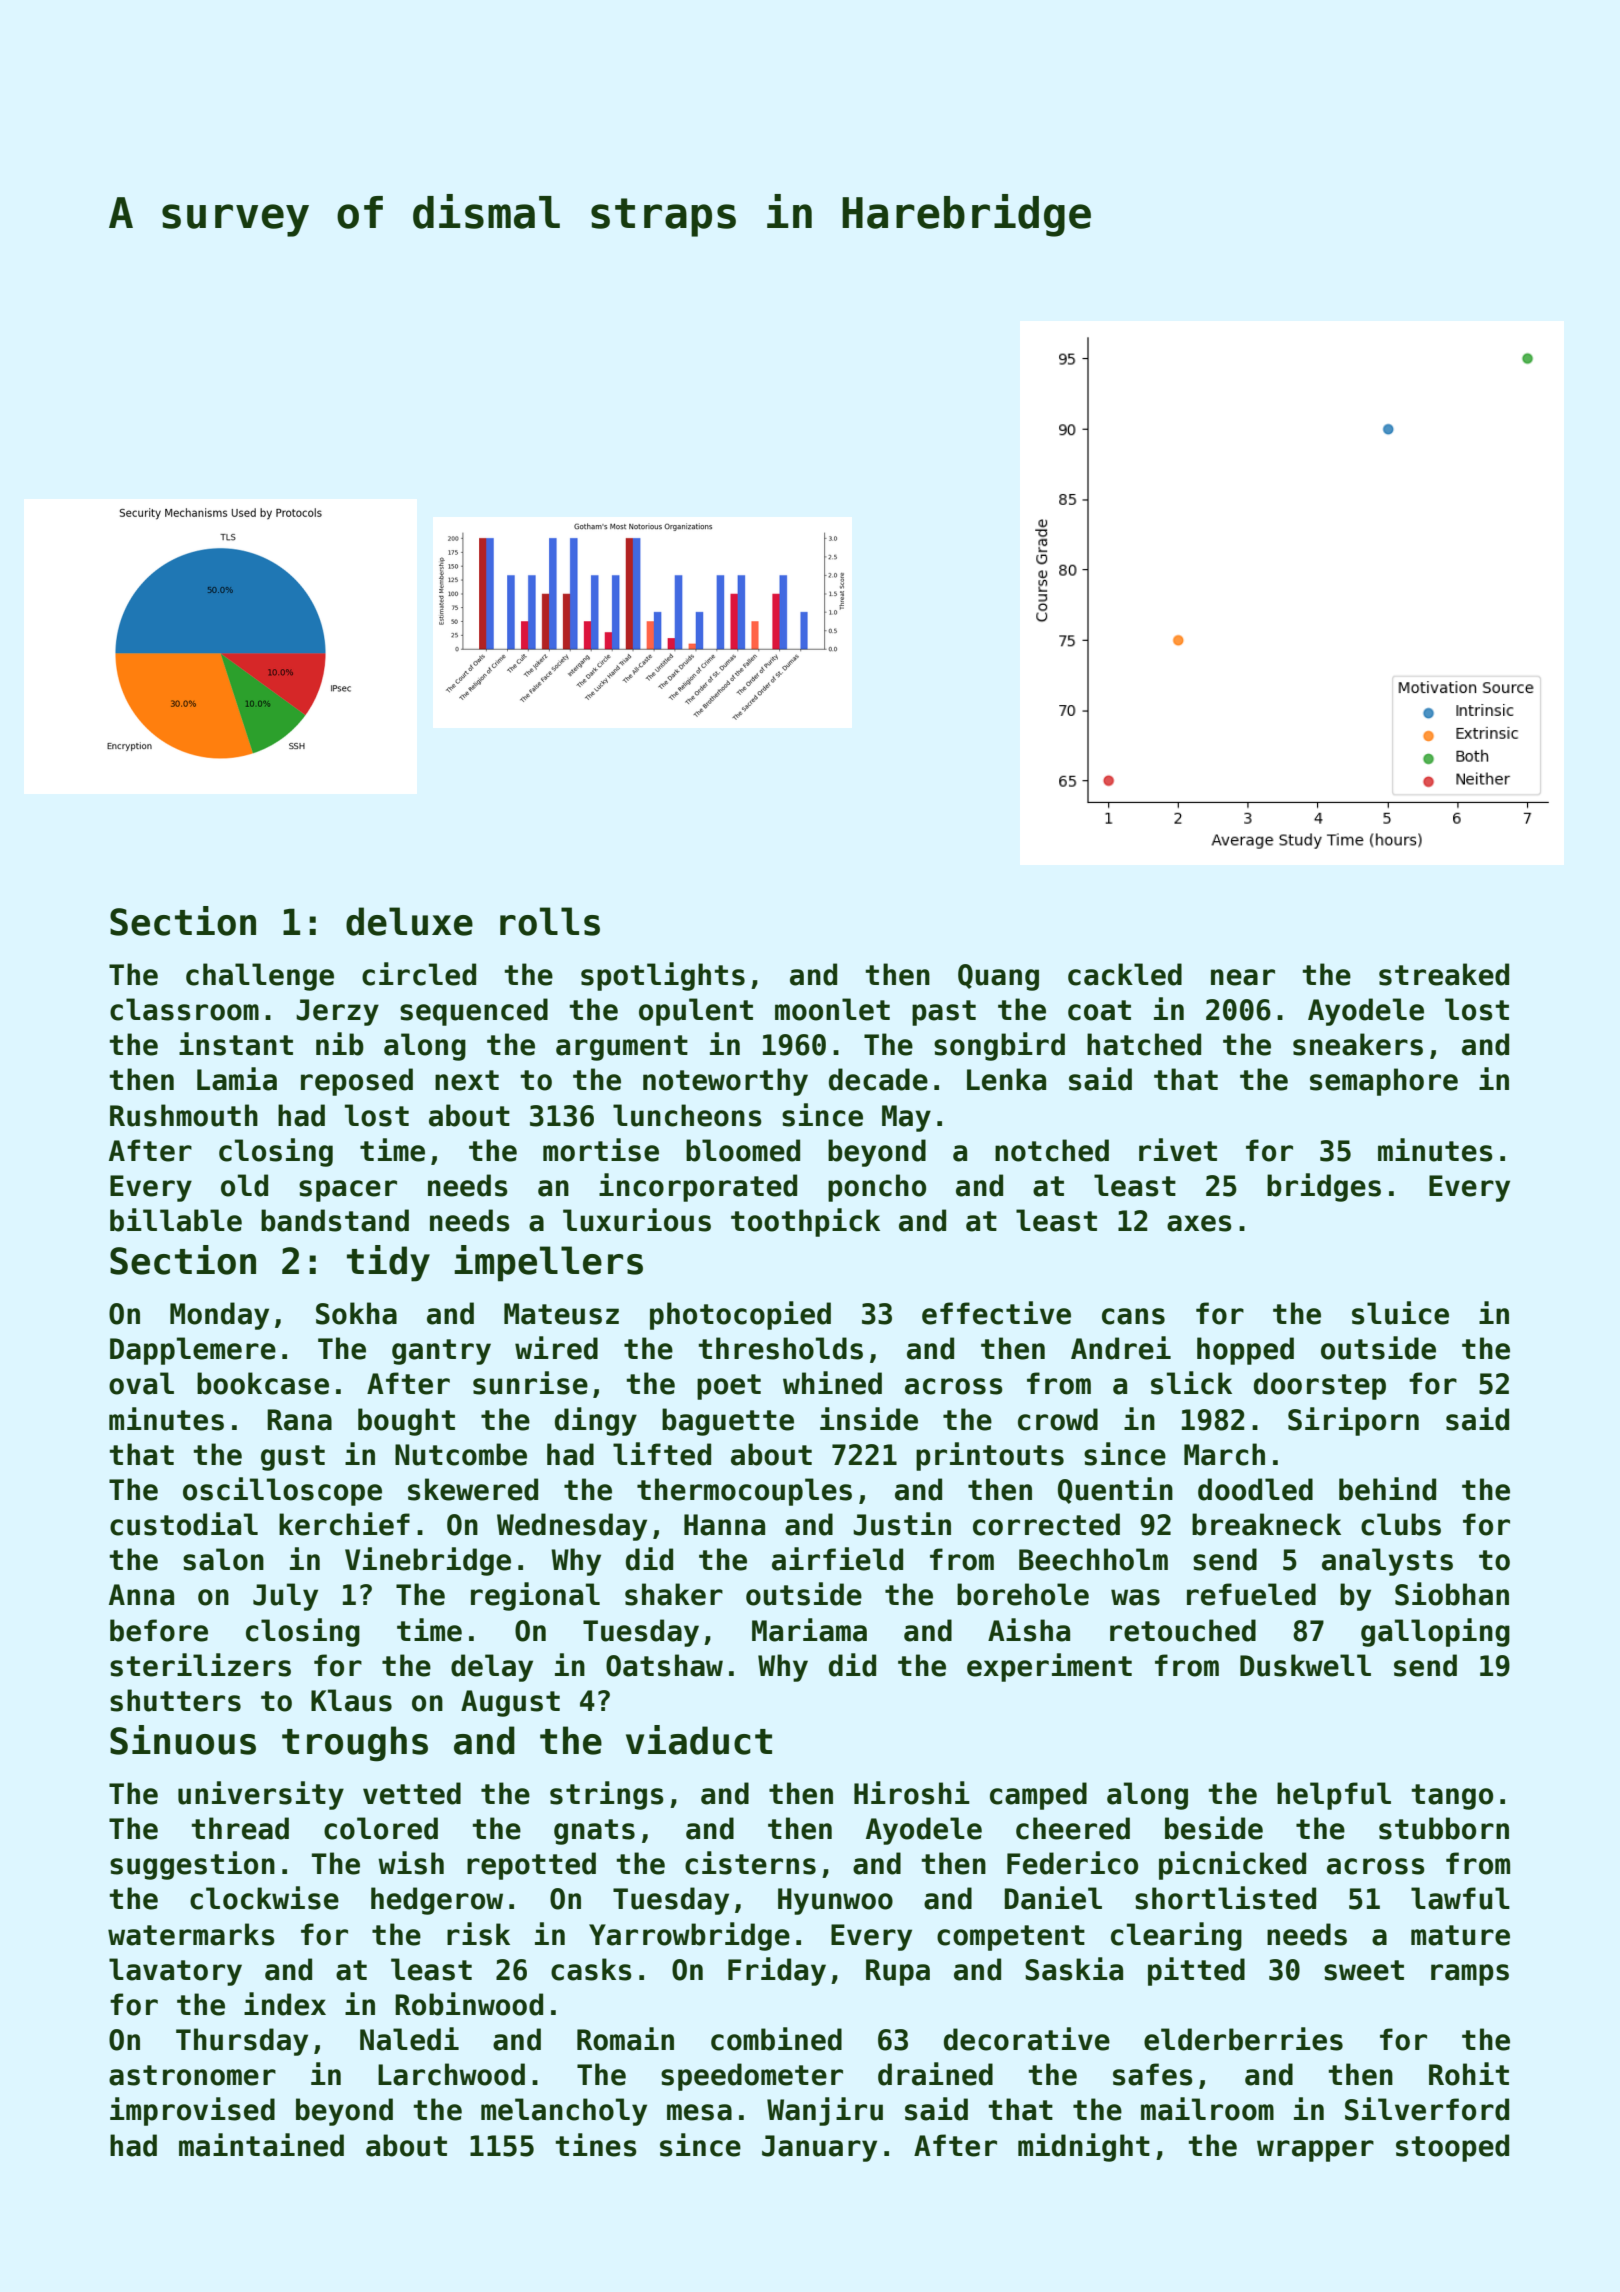  What do you see at coordinates (192, 2075) in the page?
I see `astronomer` at bounding box center [192, 2075].
